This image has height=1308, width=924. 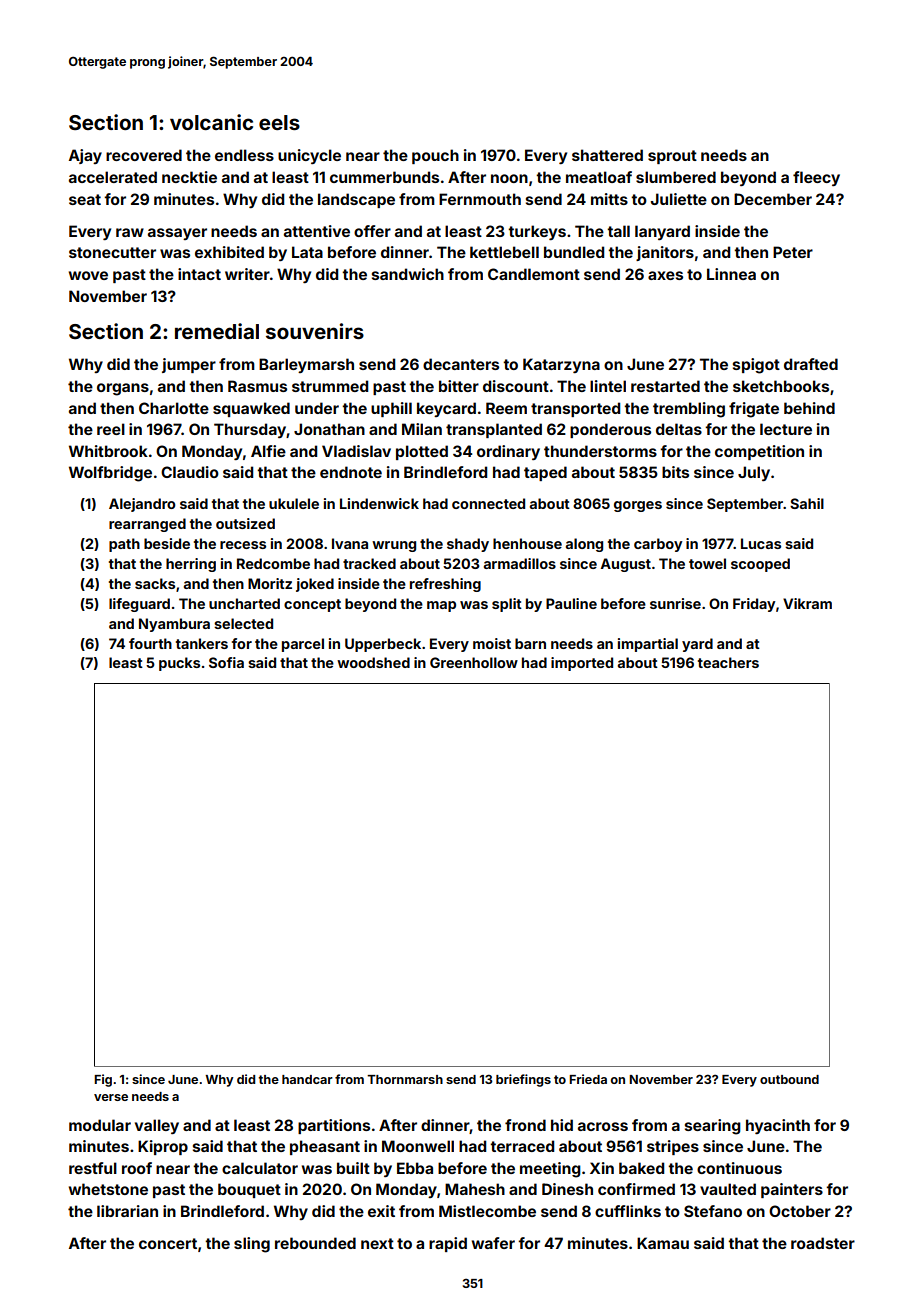 What do you see at coordinates (793, 252) in the image?
I see `Peter` at bounding box center [793, 252].
